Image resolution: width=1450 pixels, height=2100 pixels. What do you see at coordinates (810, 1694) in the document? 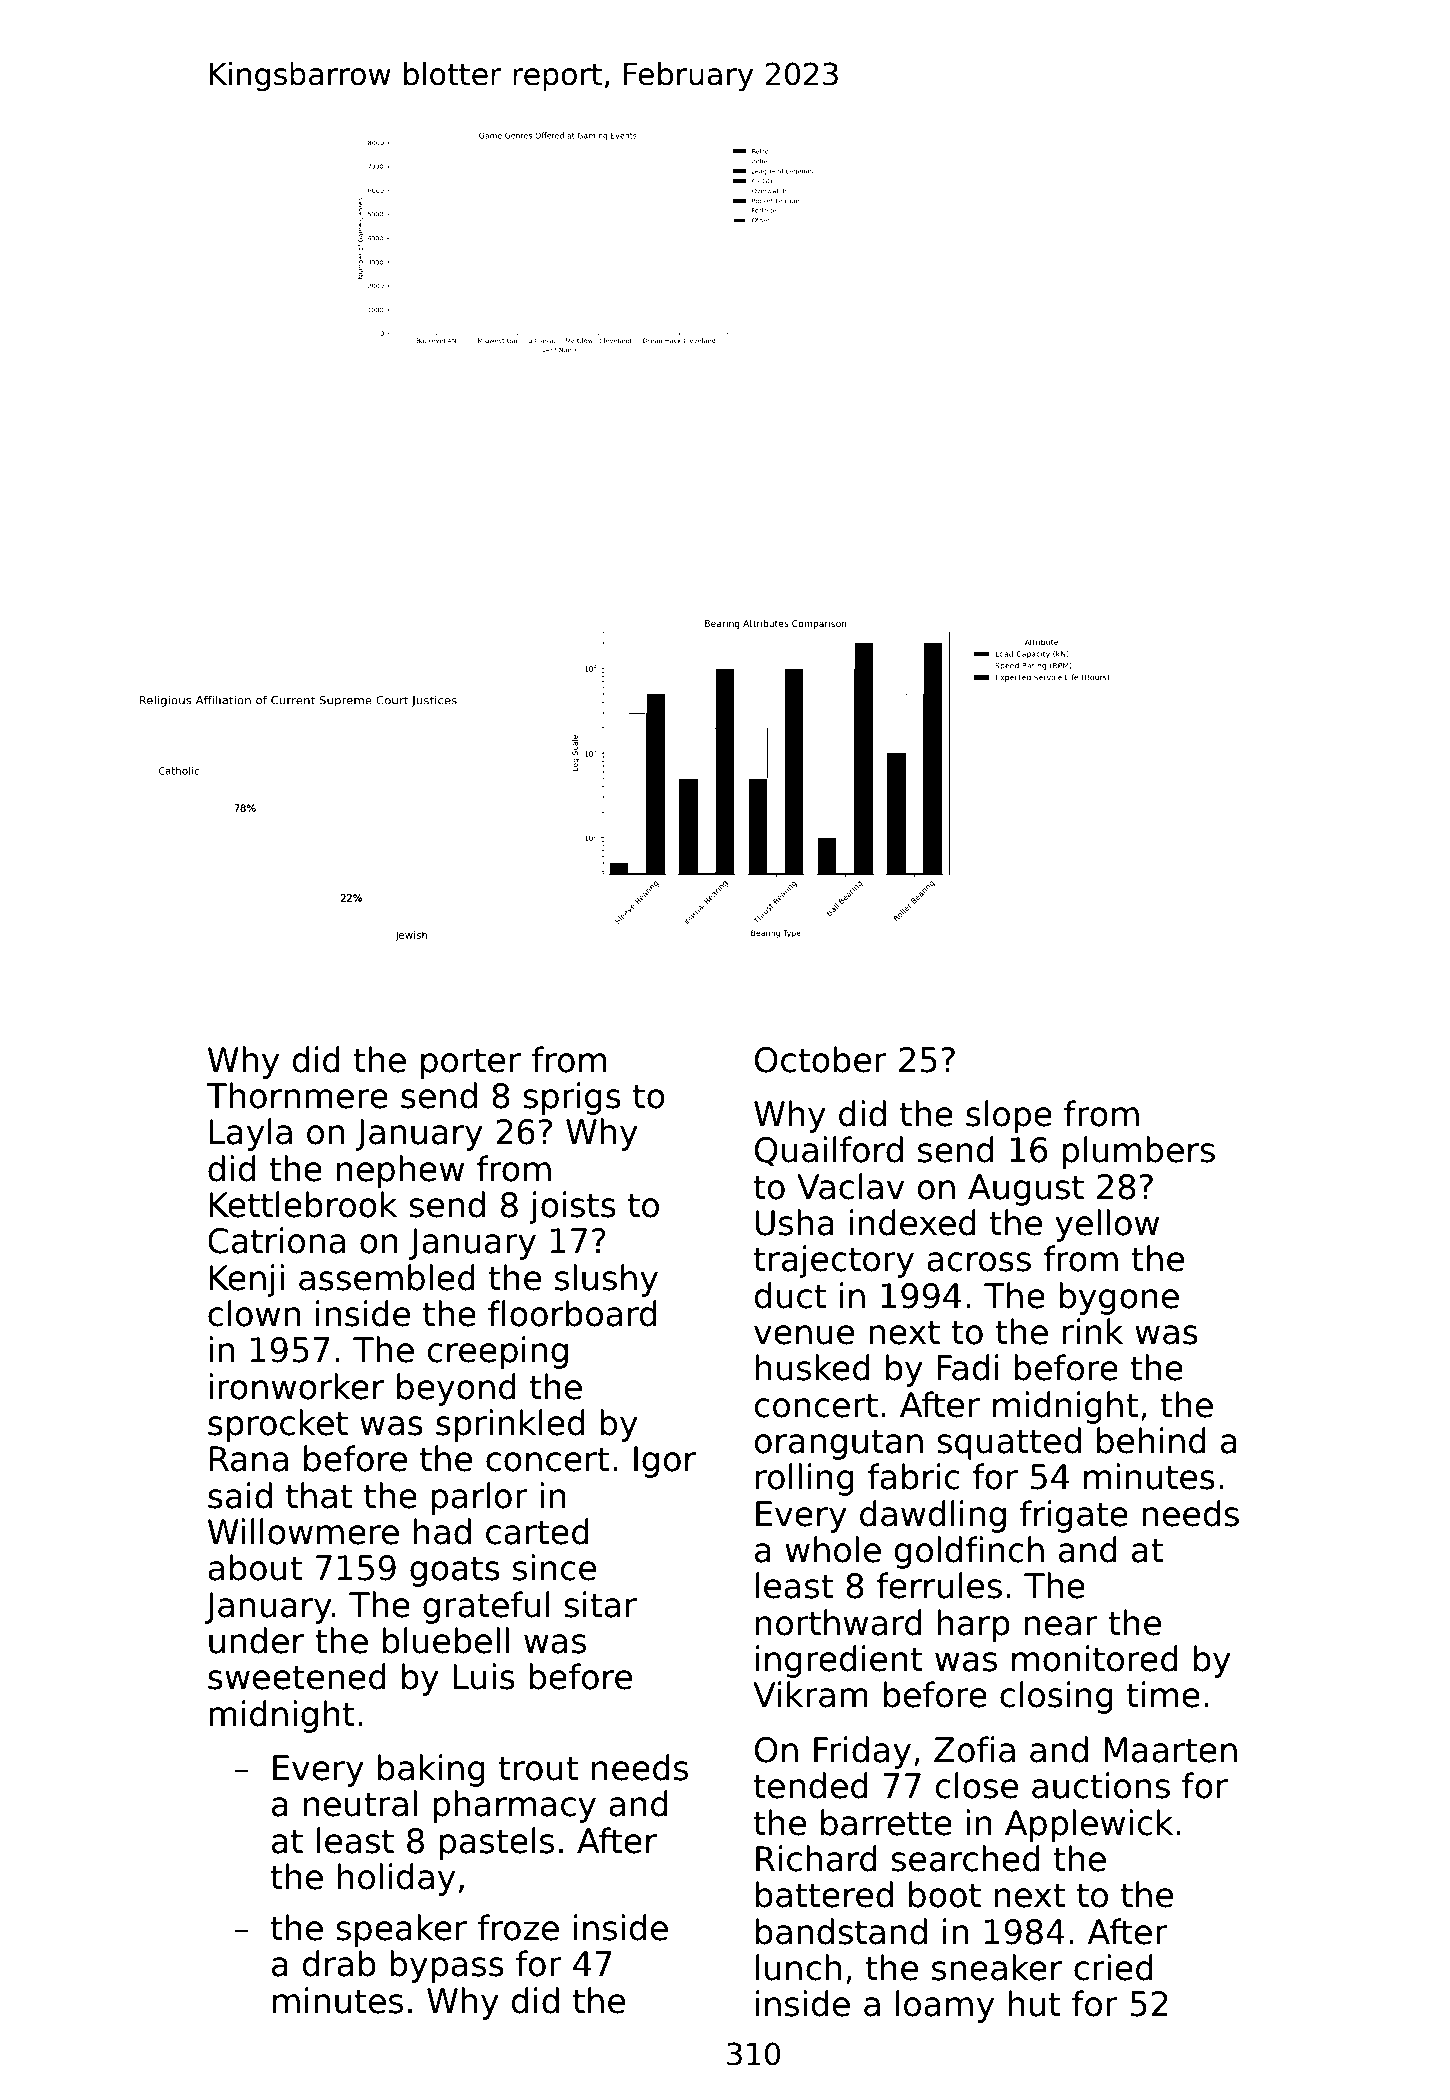
I see `Vikram` at bounding box center [810, 1694].
